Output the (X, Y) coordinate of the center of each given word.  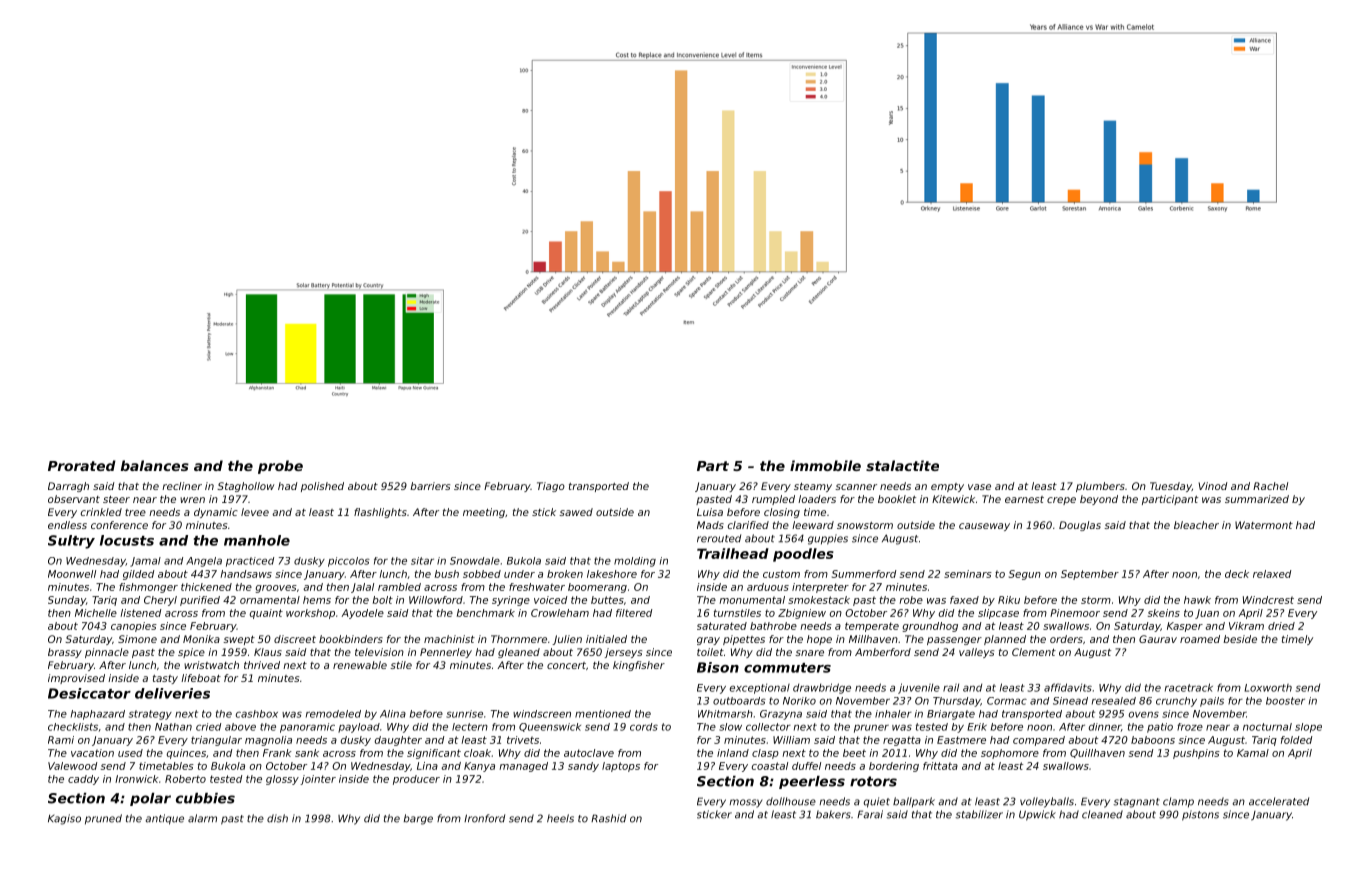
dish (277, 818)
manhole (257, 540)
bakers (833, 814)
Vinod (1213, 486)
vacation (92, 753)
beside (1240, 639)
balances (155, 465)
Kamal (1253, 753)
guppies (828, 539)
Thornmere (519, 639)
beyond (1099, 500)
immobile (825, 465)
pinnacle (107, 653)
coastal (769, 766)
